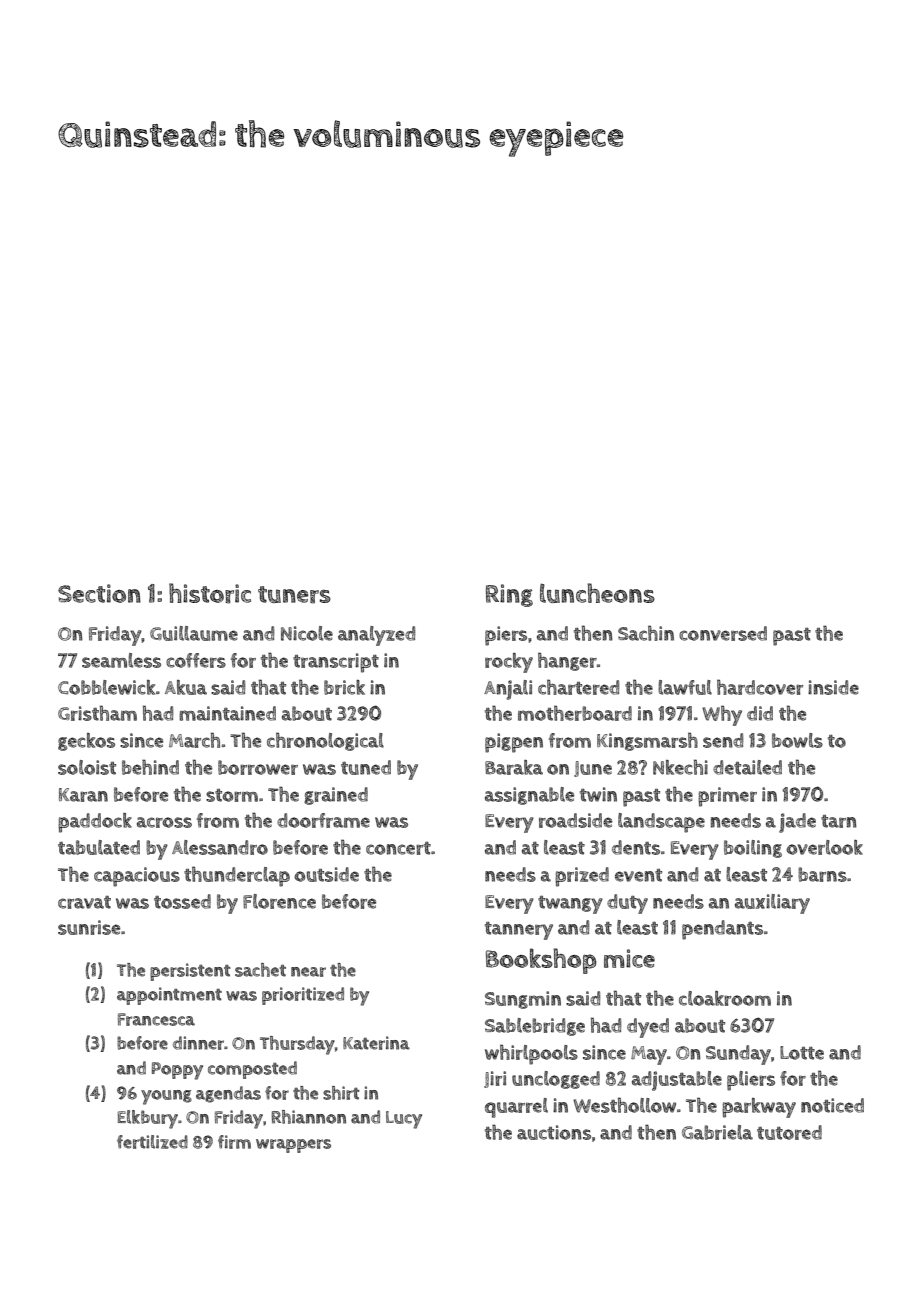  I want to click on Kingsmarsh, so click(647, 741).
